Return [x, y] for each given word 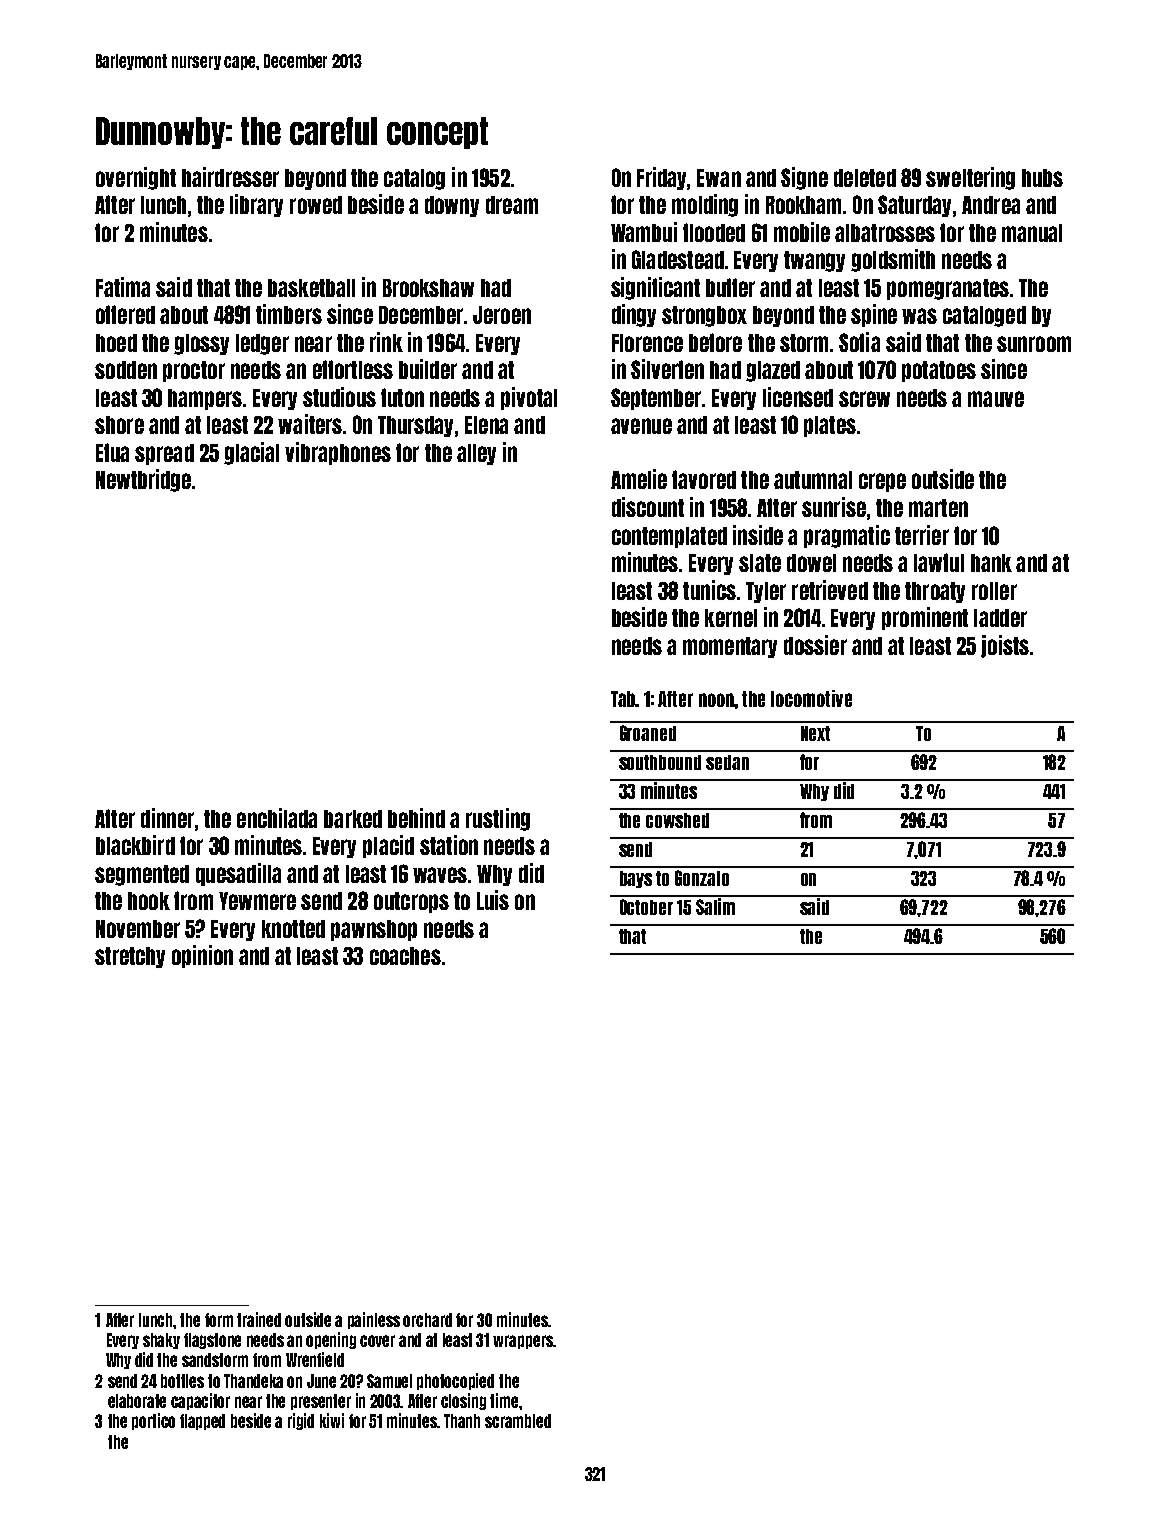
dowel [811, 563]
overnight [136, 178]
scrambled [518, 1421]
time [504, 1400]
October [646, 907]
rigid [301, 1421]
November [138, 929]
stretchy [130, 957]
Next [815, 733]
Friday [661, 178]
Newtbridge [143, 480]
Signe [804, 178]
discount [648, 507]
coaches [405, 956]
